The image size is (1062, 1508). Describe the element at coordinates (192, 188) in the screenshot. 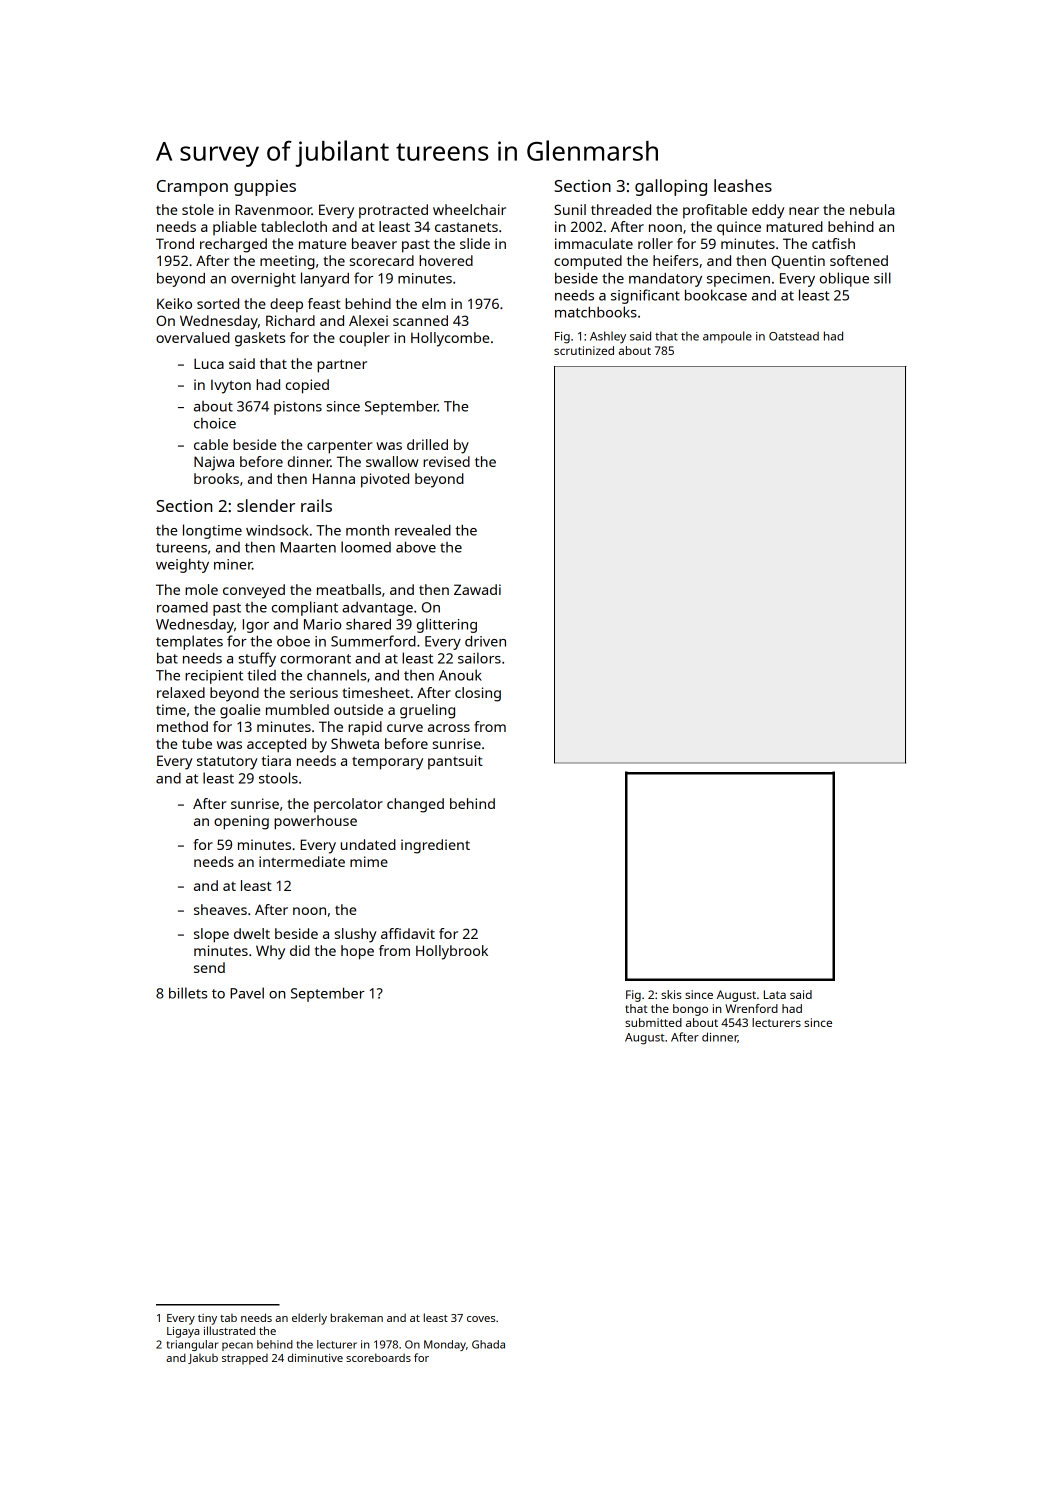

I see `Crampon` at that location.
